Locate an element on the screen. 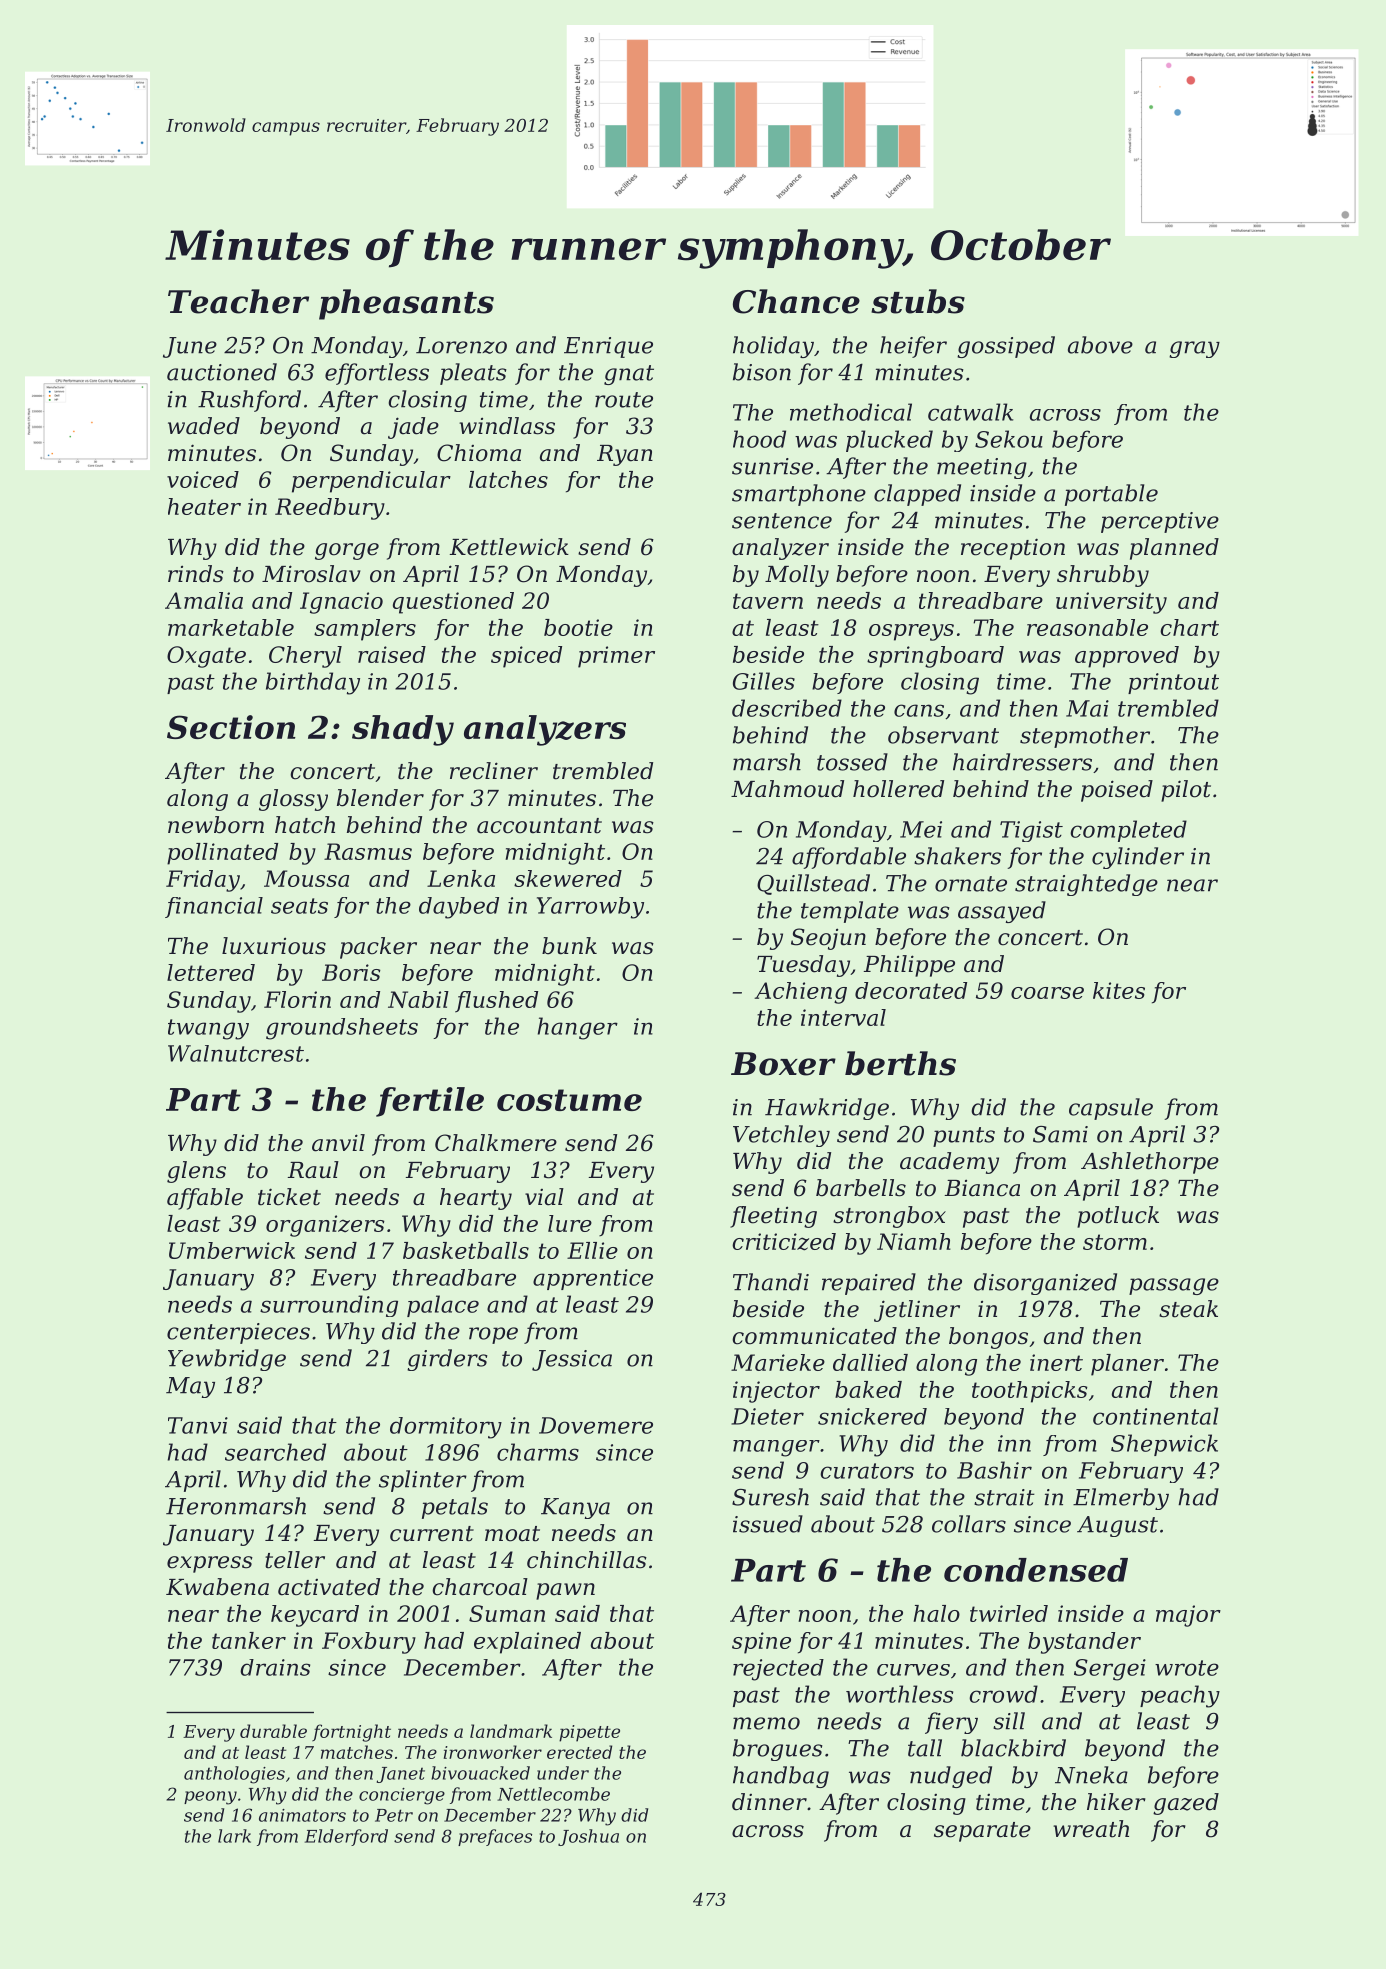 This screenshot has width=1386, height=1969. Jessica is located at coordinates (572, 1360).
